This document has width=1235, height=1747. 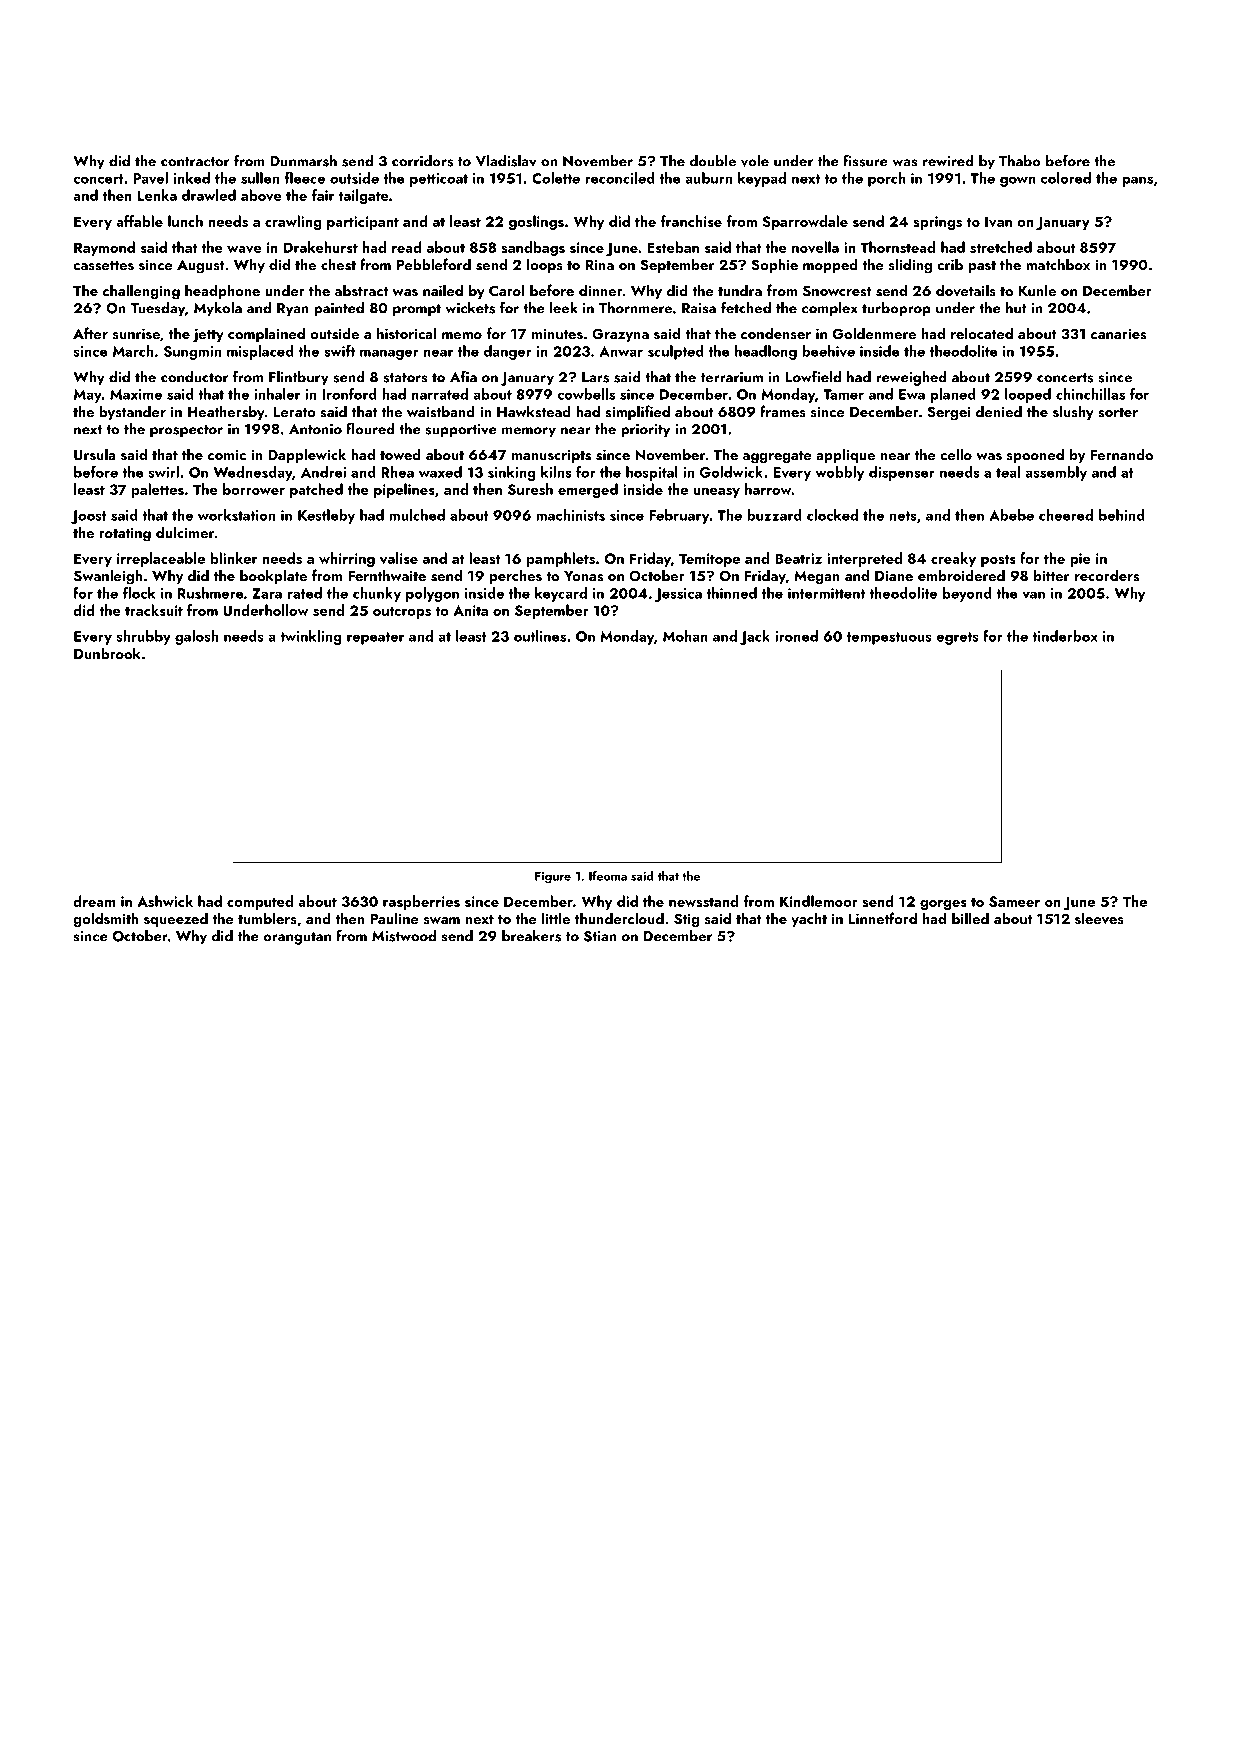 I want to click on Dunbrook, so click(x=107, y=653).
